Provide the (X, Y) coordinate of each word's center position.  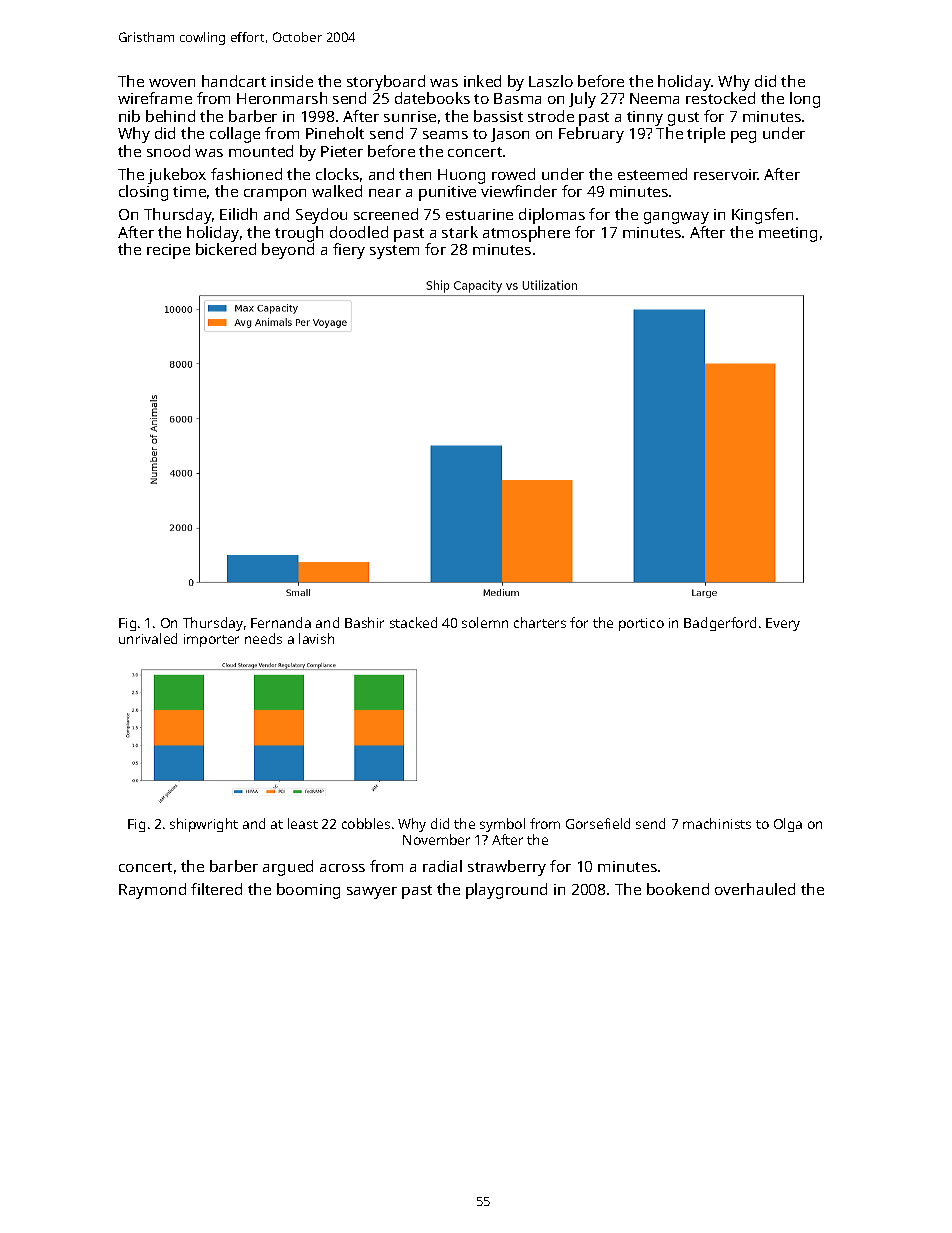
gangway (676, 218)
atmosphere (526, 234)
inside (292, 81)
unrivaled (148, 638)
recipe (168, 251)
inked (482, 81)
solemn (485, 622)
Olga (788, 825)
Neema (654, 98)
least (303, 823)
